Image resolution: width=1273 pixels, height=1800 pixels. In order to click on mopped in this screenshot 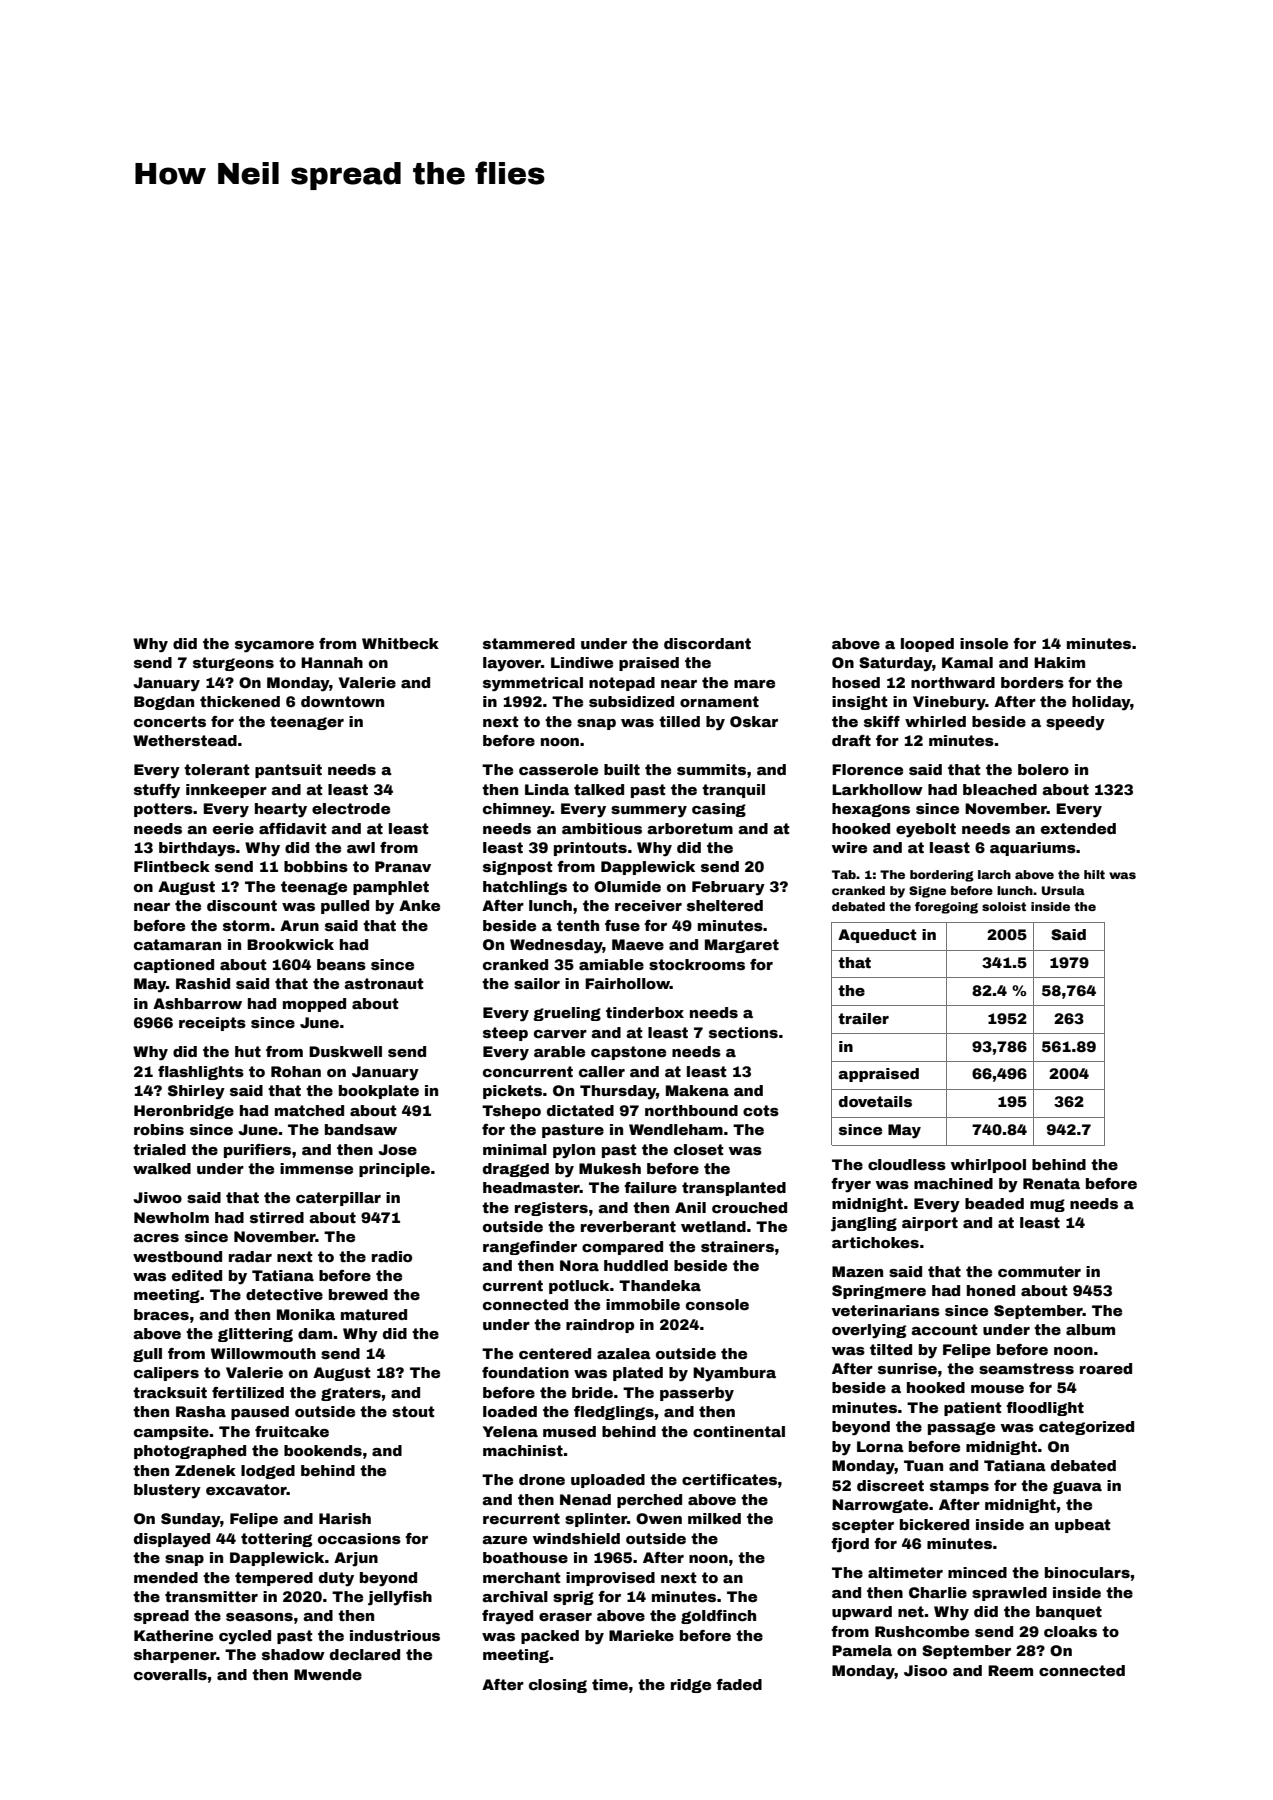, I will do `click(314, 1005)`.
